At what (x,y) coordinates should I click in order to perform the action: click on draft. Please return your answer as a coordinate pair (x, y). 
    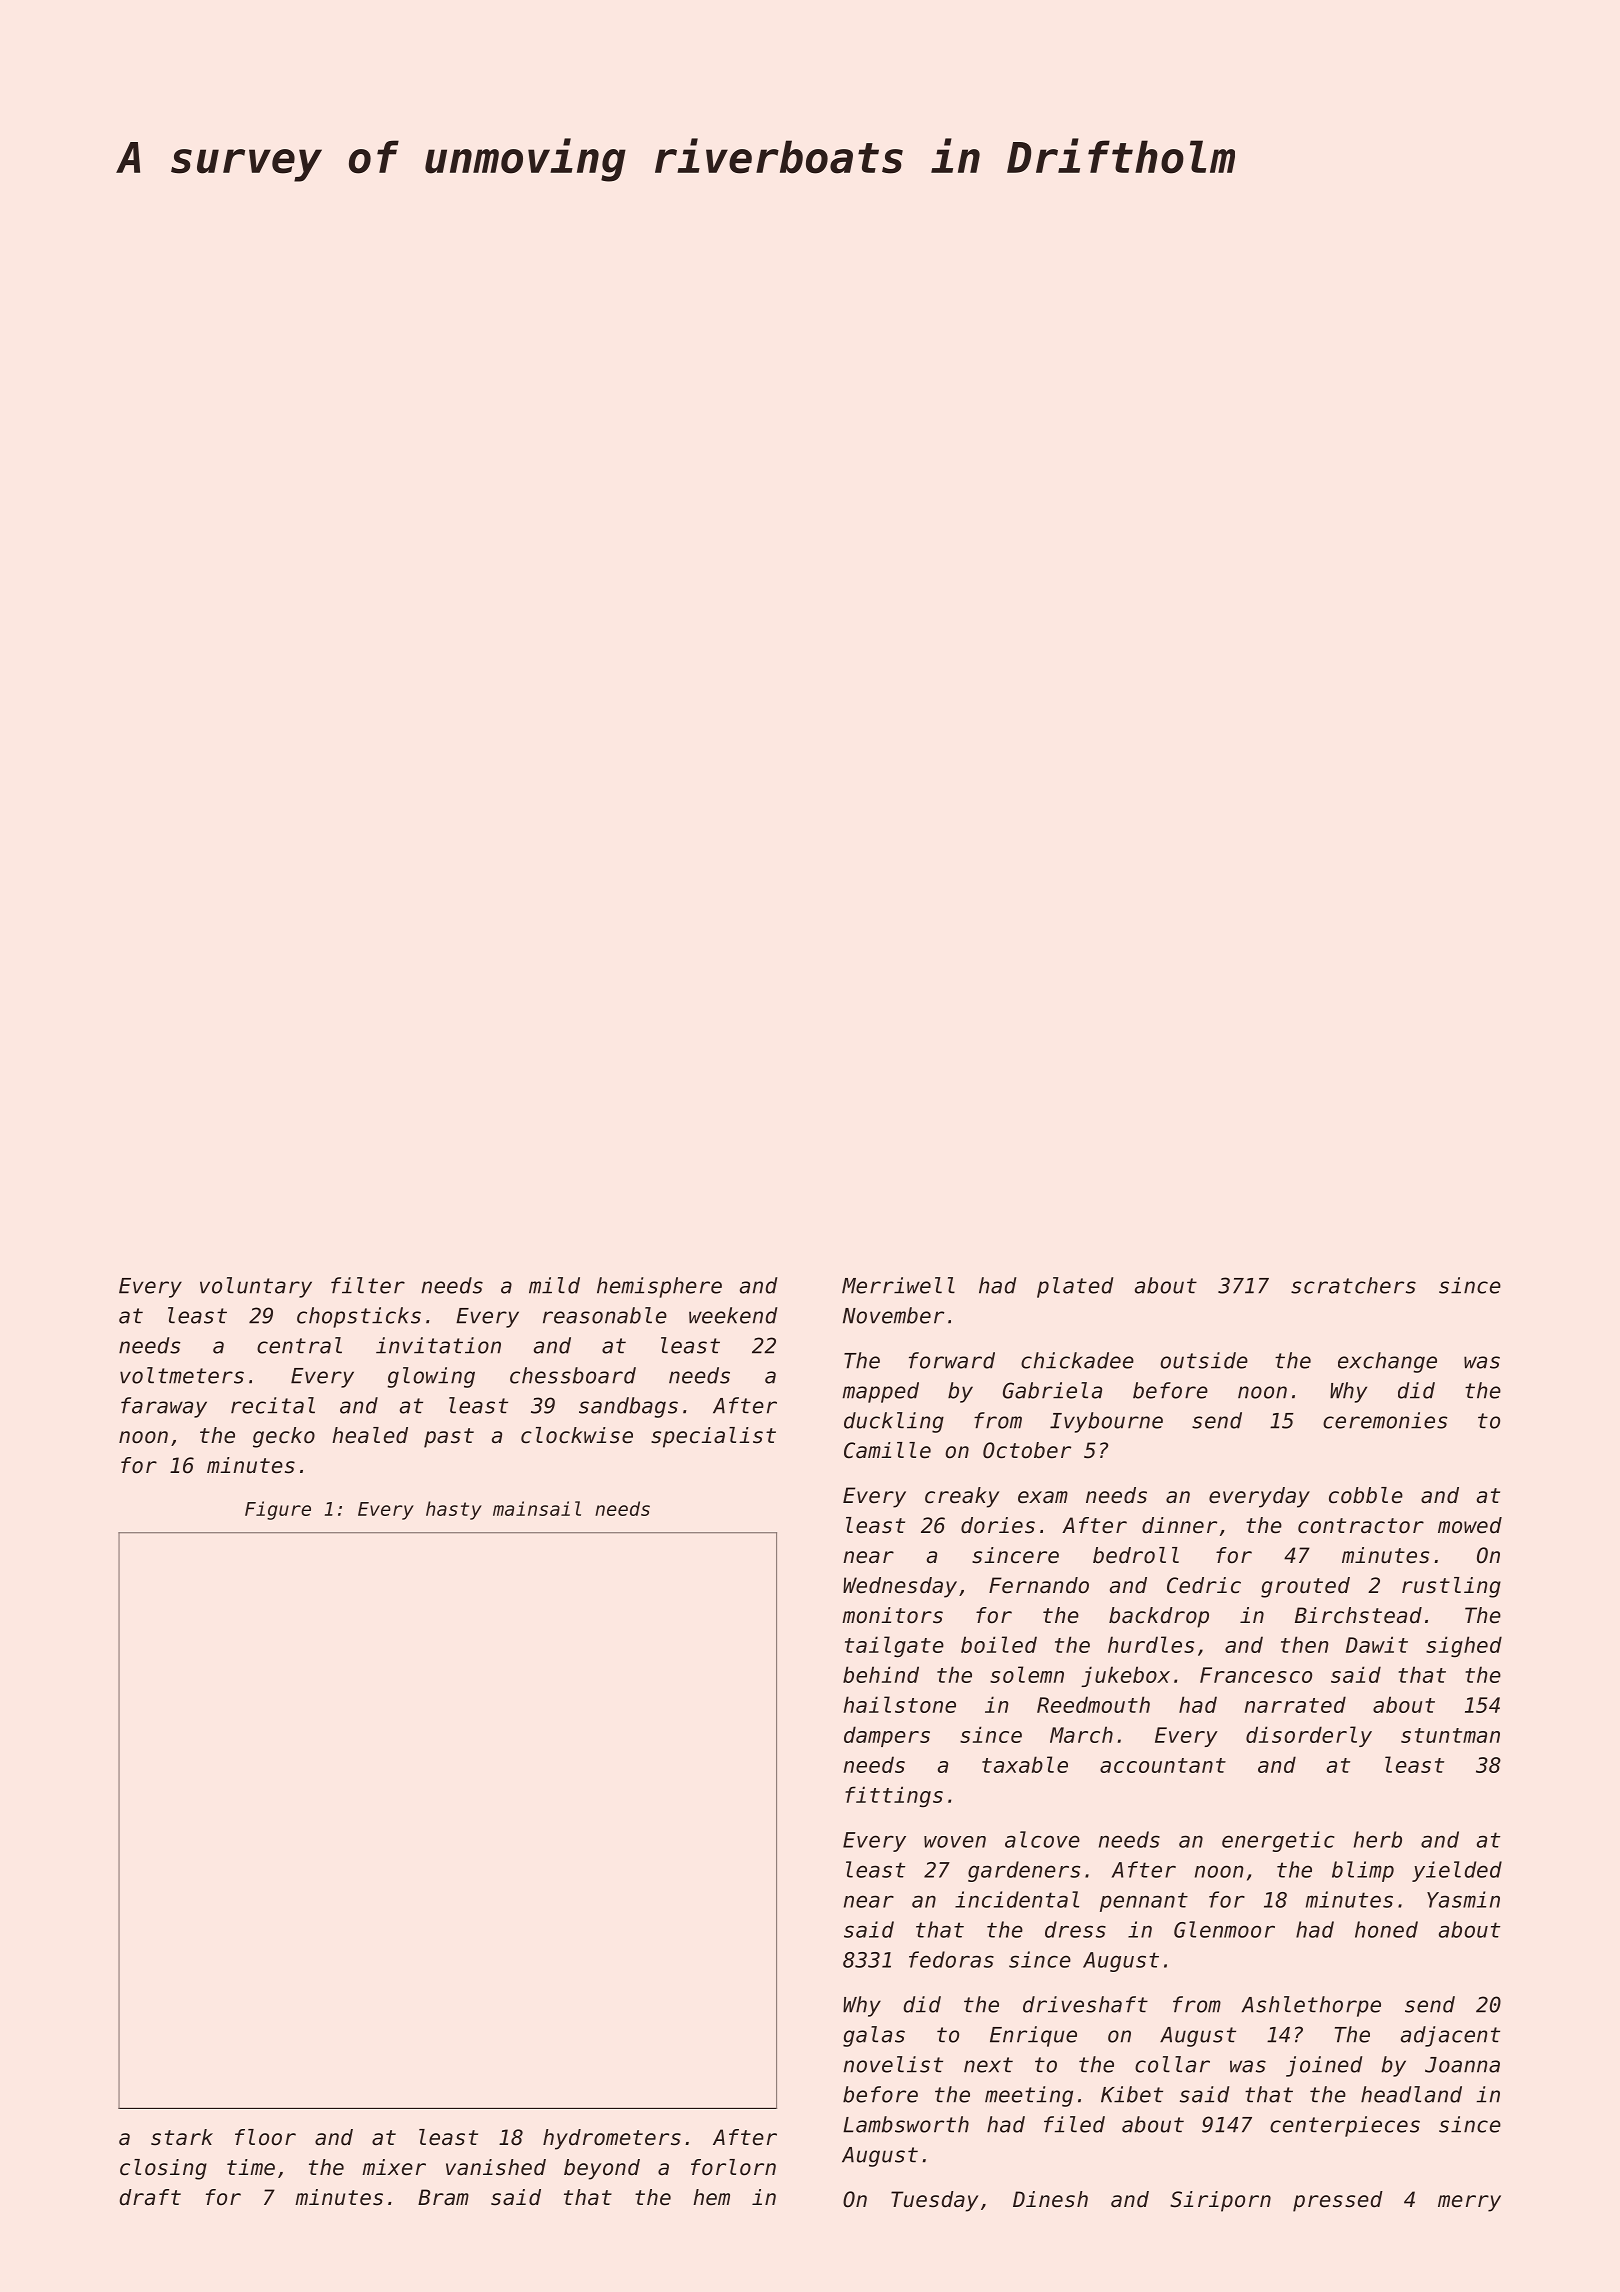
    Looking at the image, I should click on (150, 2197).
